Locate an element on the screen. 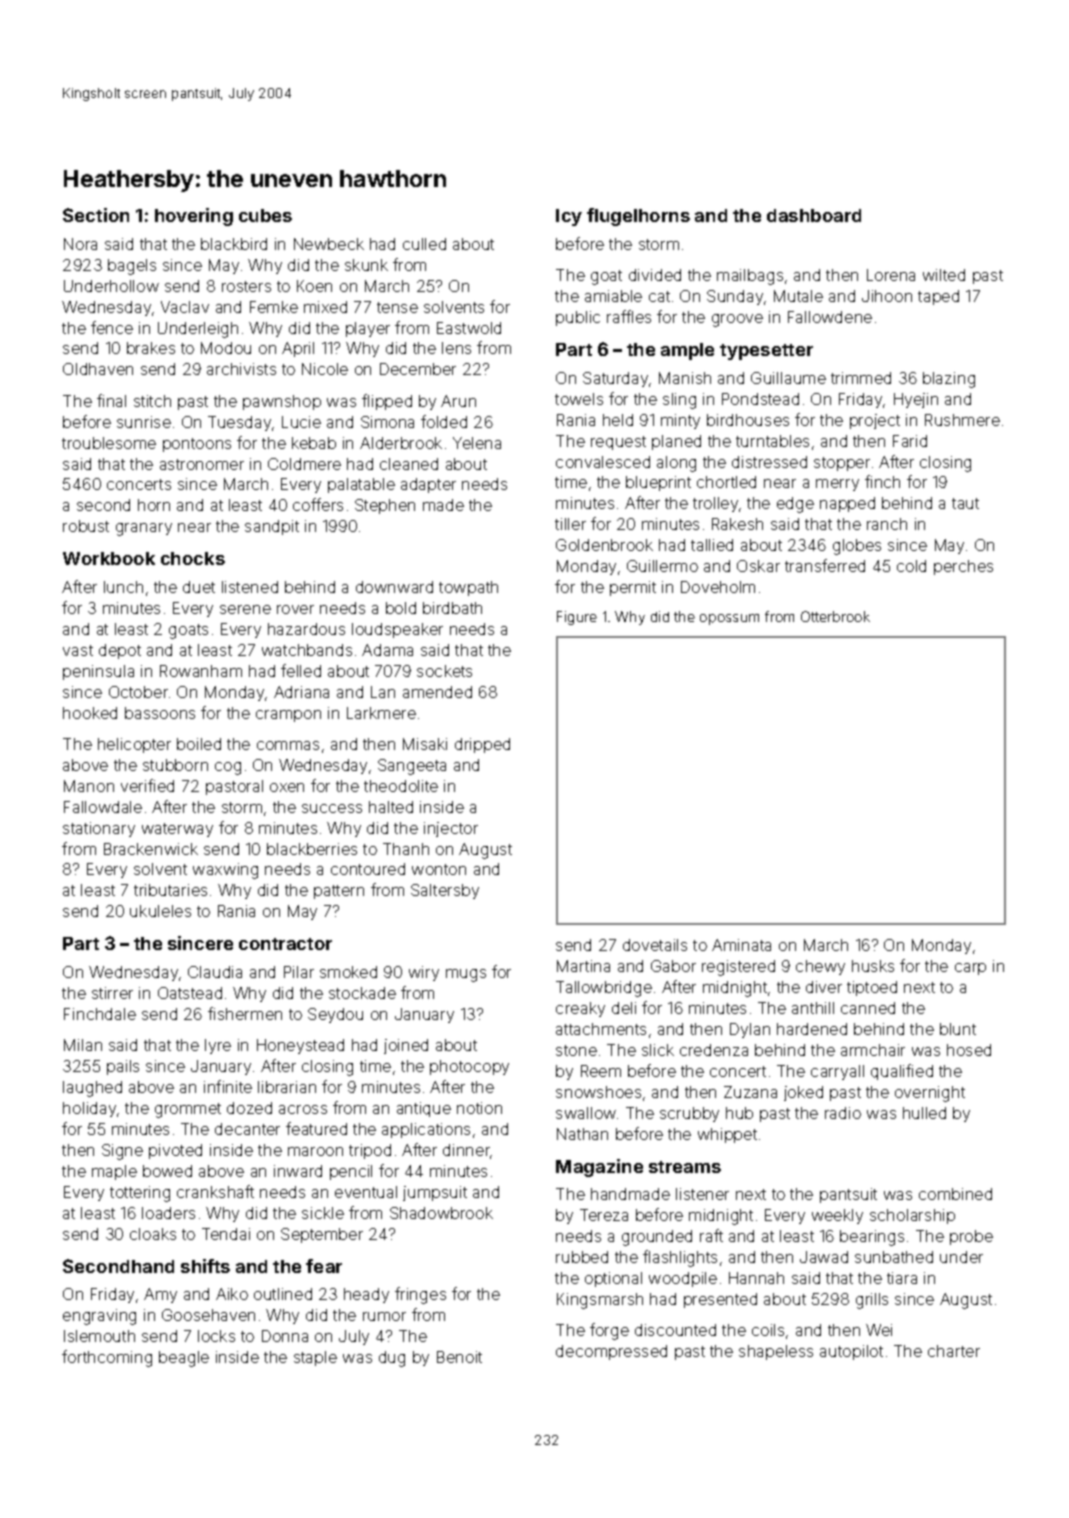 This screenshot has height=1518, width=1069. duet is located at coordinates (199, 587).
